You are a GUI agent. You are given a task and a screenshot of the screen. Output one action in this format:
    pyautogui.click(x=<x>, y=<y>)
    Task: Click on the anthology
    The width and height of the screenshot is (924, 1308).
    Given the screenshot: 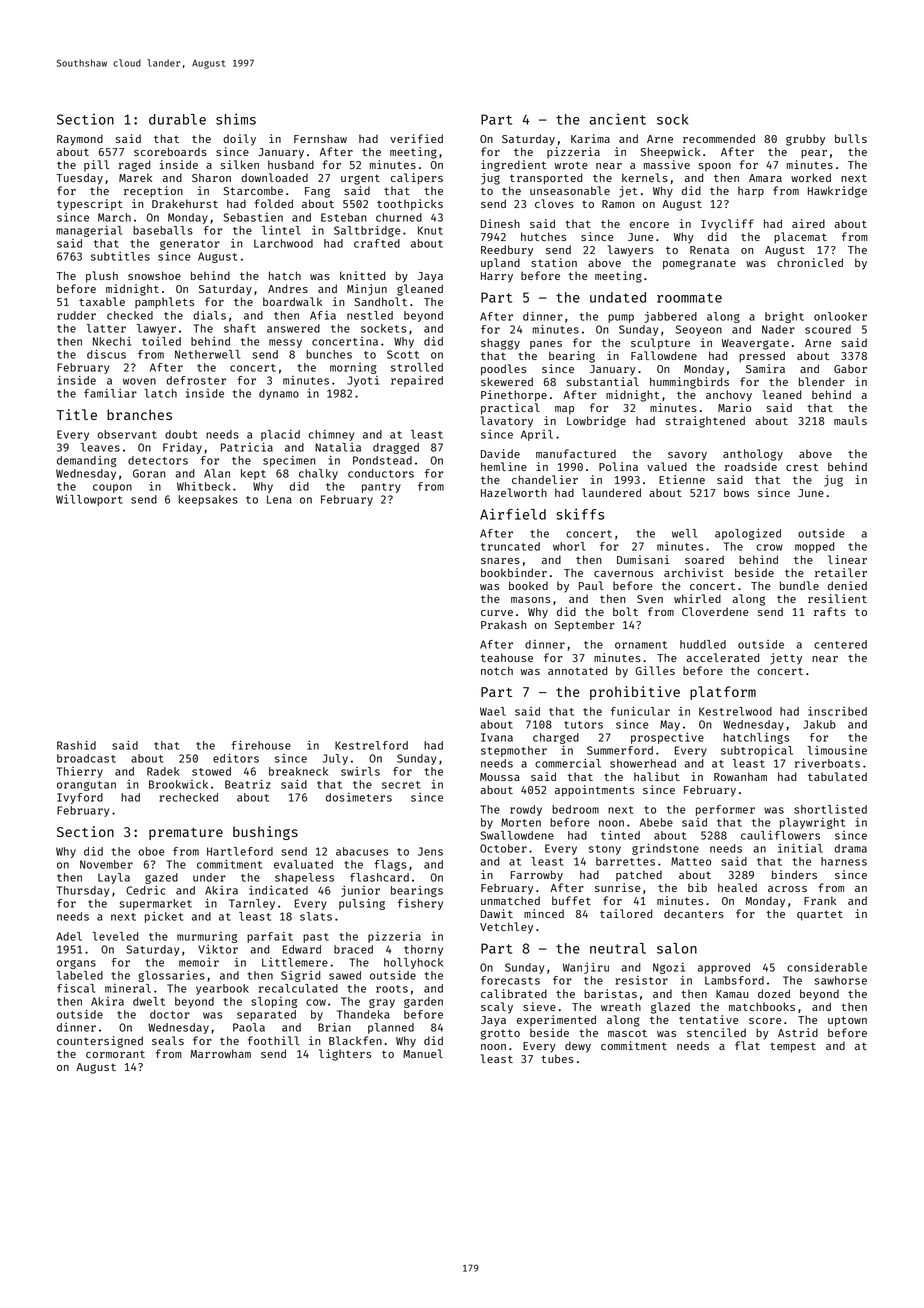 What is the action you would take?
    pyautogui.click(x=753, y=455)
